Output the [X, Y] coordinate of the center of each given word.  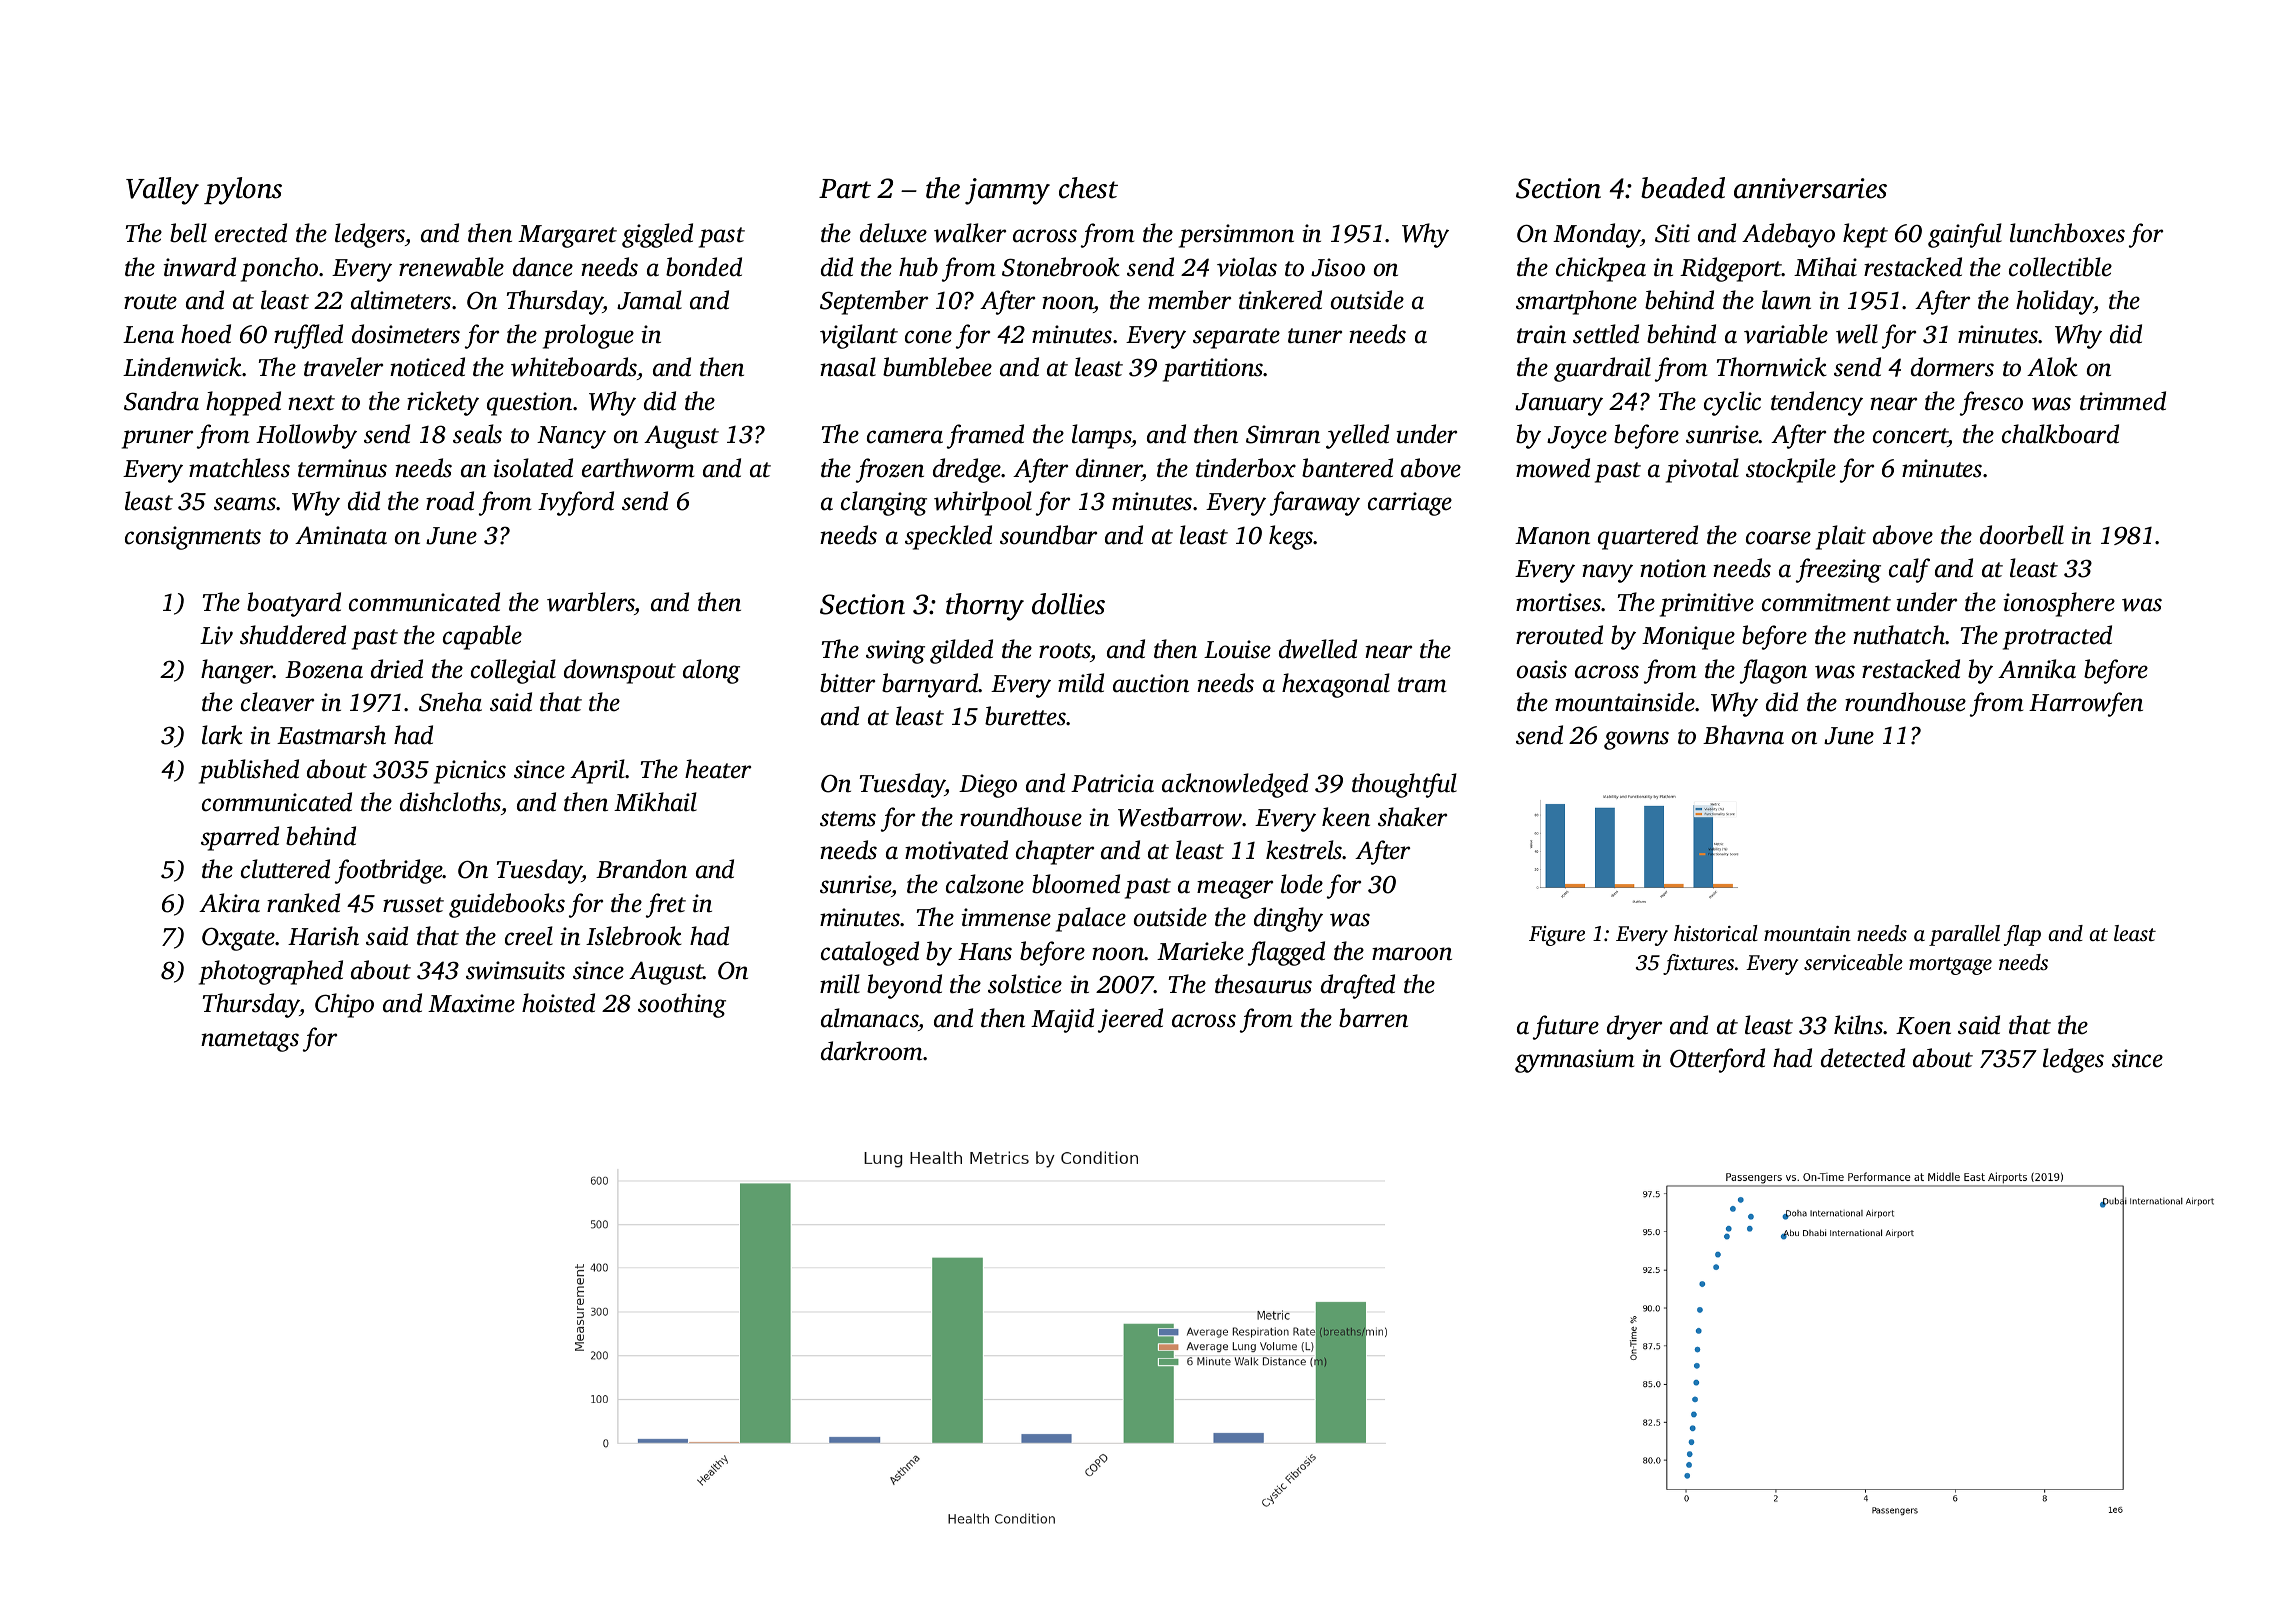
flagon [1773, 671]
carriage [1410, 504]
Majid [1062, 1020]
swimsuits [515, 970]
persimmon [1236, 236]
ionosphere [2059, 604]
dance [543, 267]
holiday [2055, 302]
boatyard [294, 604]
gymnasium [1574, 1061]
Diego [988, 786]
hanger [237, 671]
